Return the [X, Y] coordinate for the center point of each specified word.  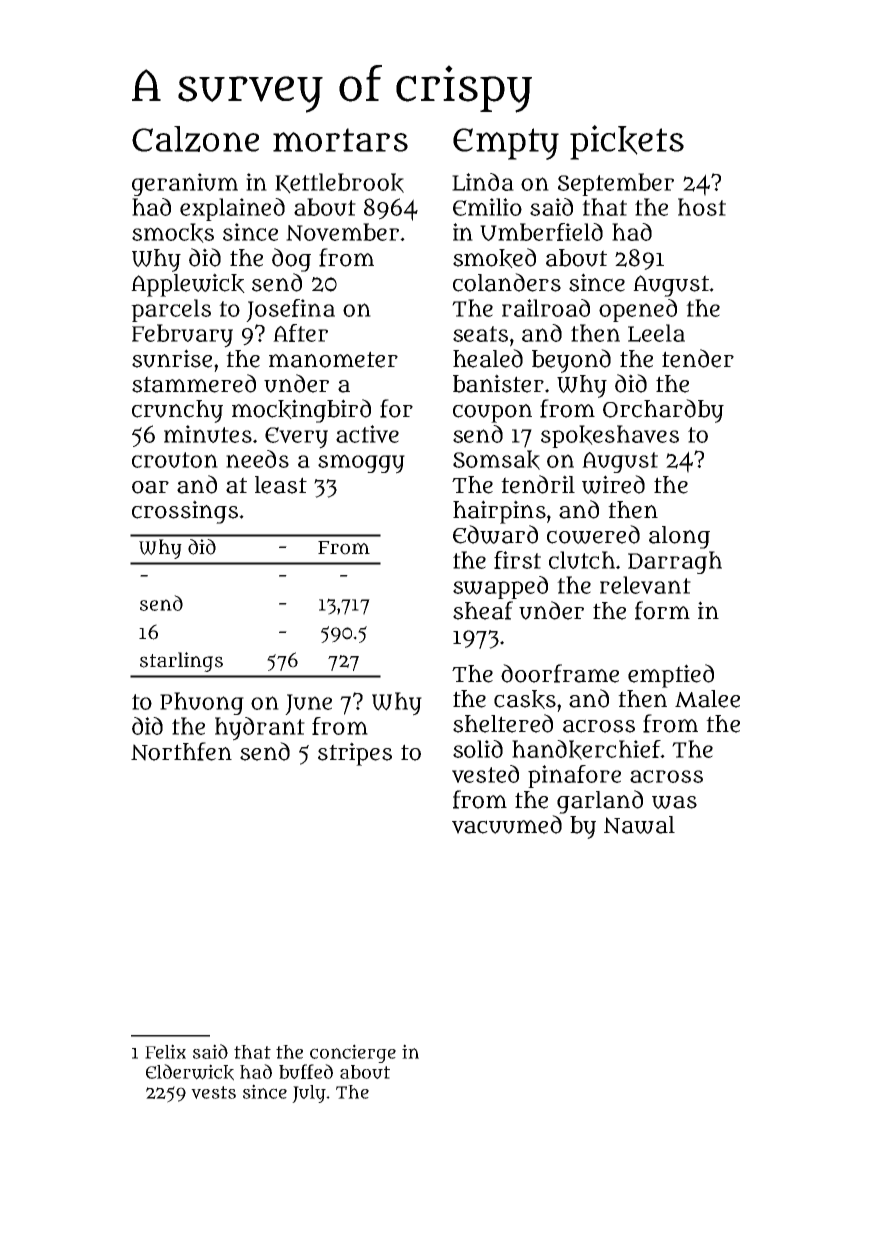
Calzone [195, 139]
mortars [340, 140]
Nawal [639, 825]
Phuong [202, 703]
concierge [353, 1053]
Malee [707, 699]
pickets [627, 142]
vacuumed [507, 824]
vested [485, 774]
